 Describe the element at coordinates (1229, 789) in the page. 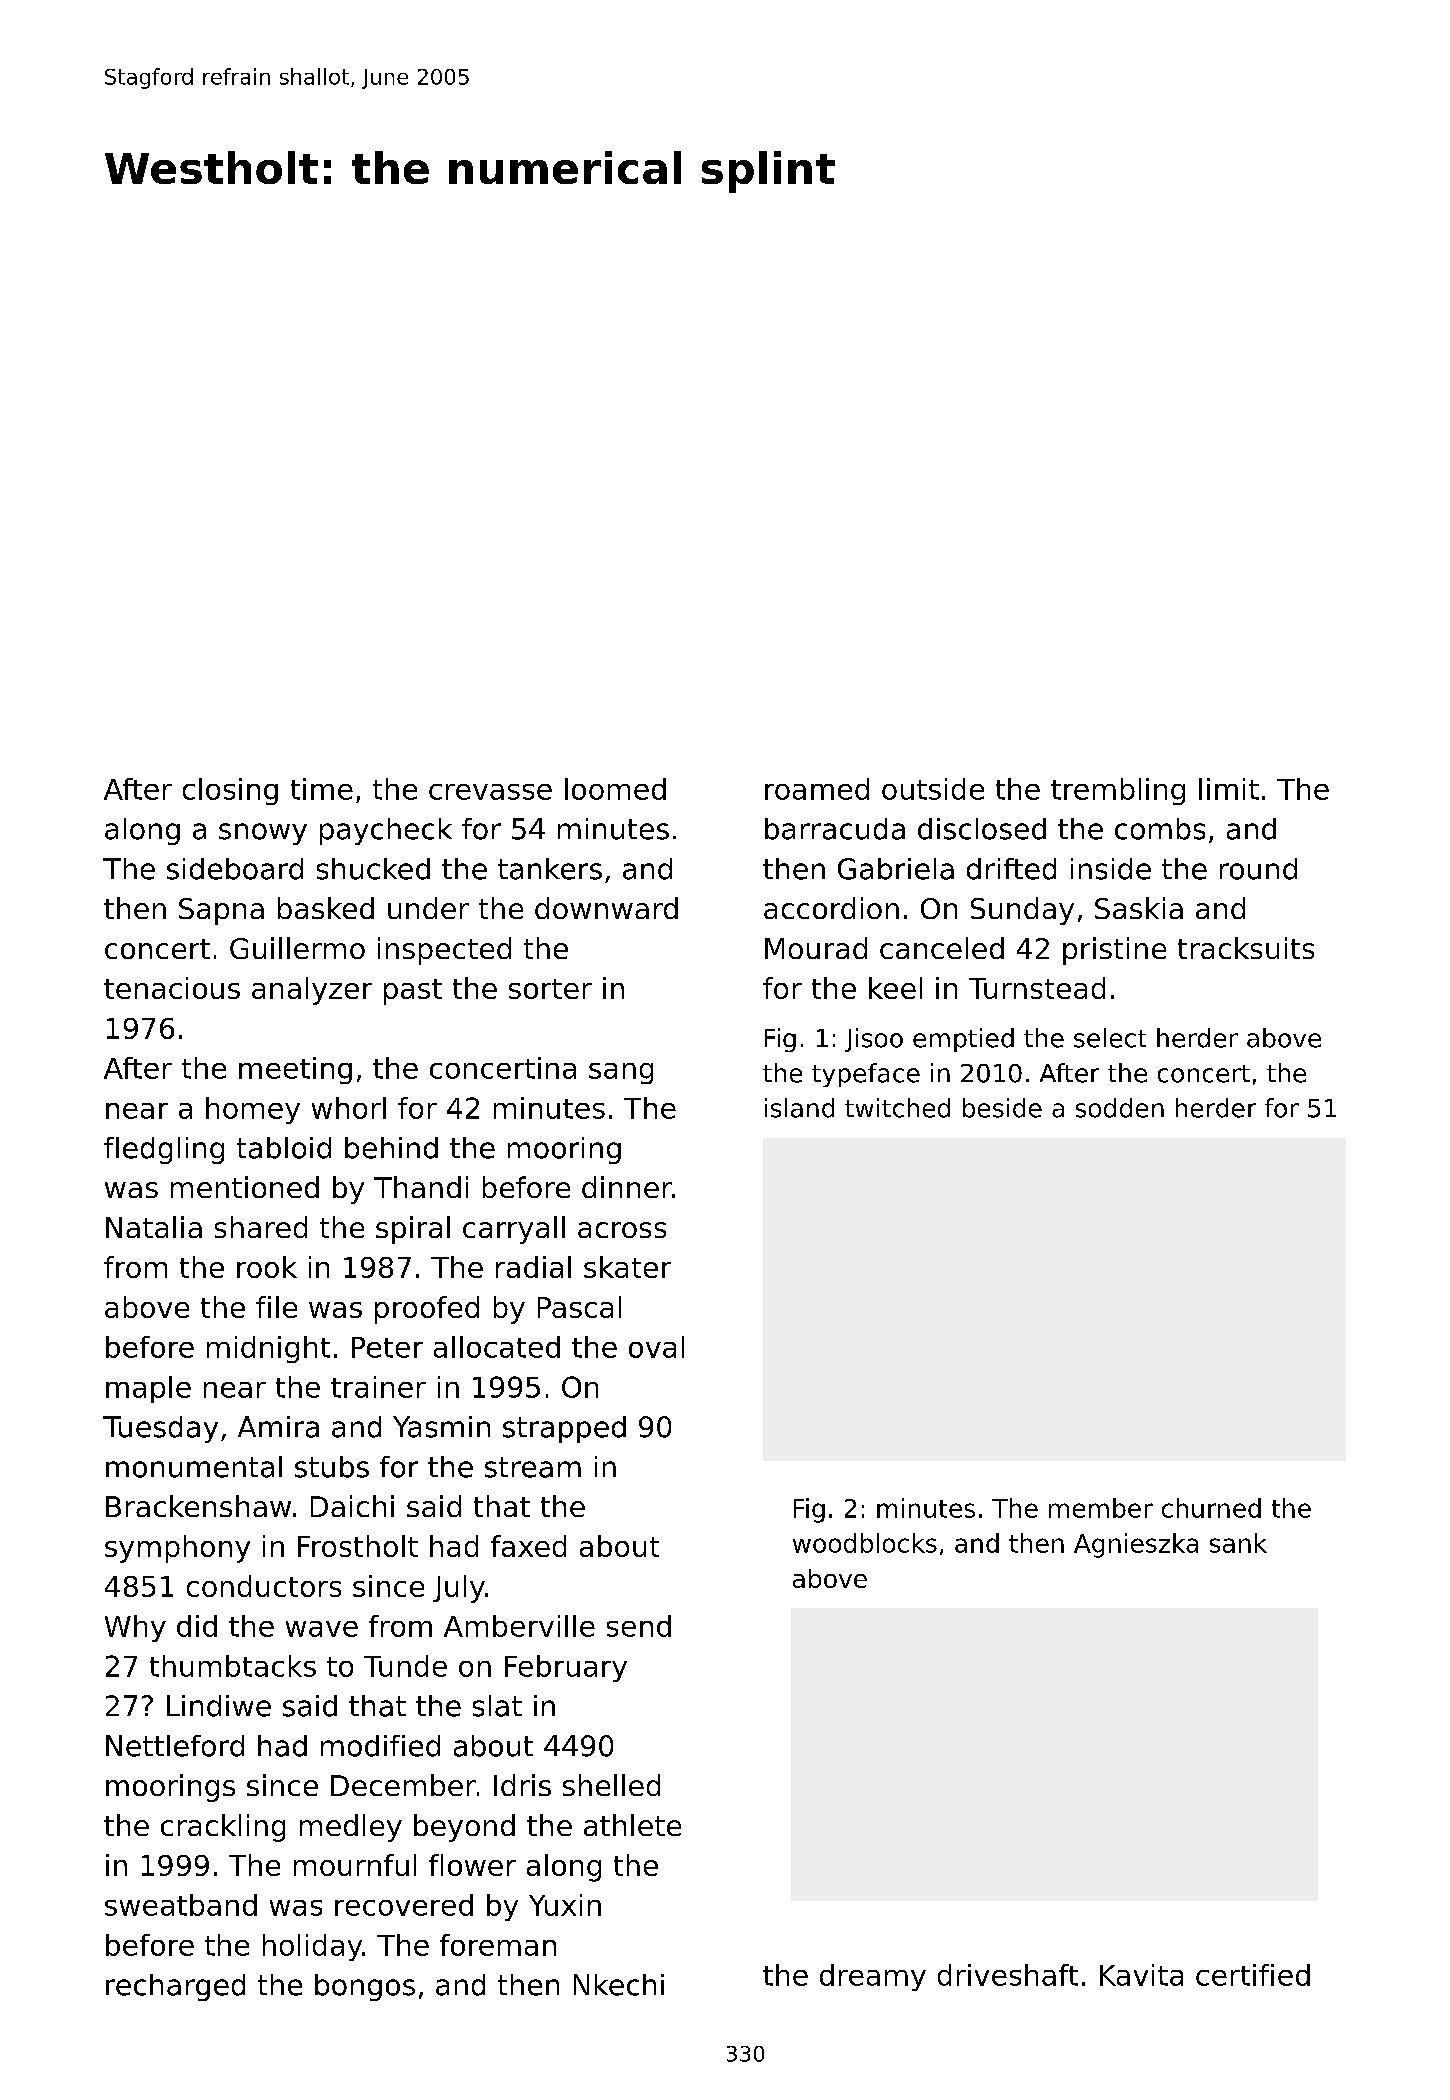

I see `limit` at that location.
